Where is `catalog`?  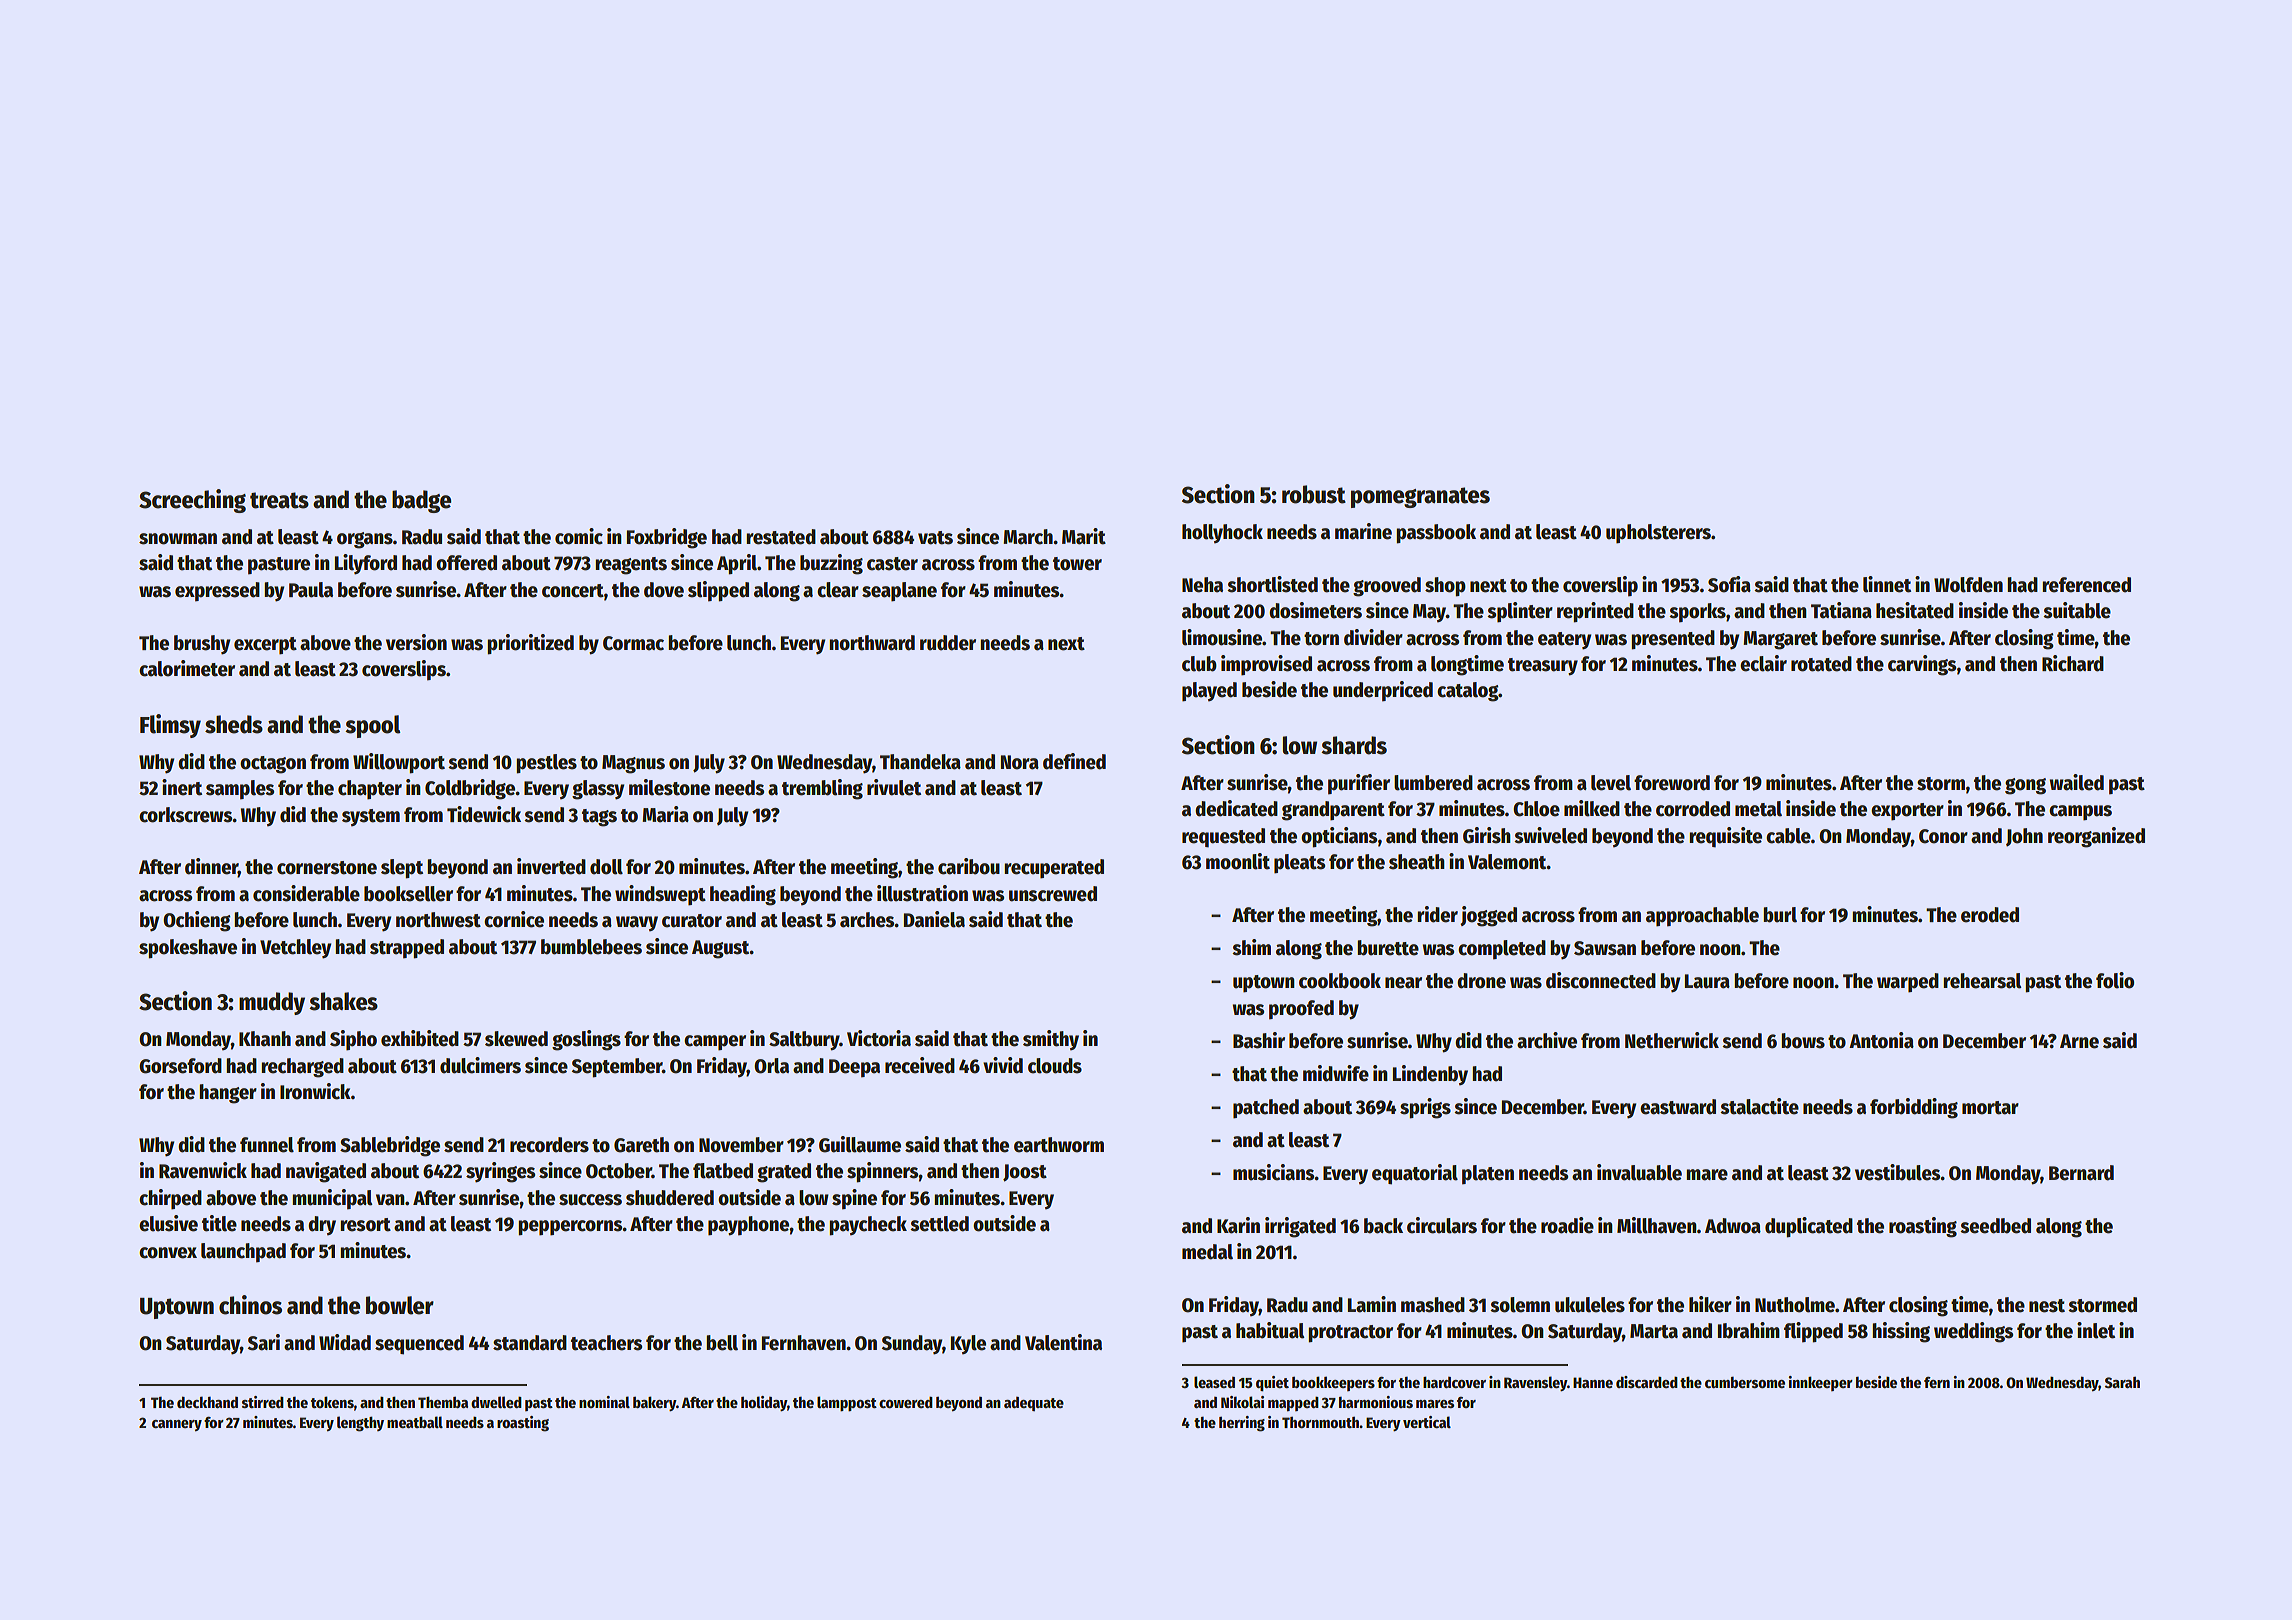 catalog is located at coordinates (1468, 692).
